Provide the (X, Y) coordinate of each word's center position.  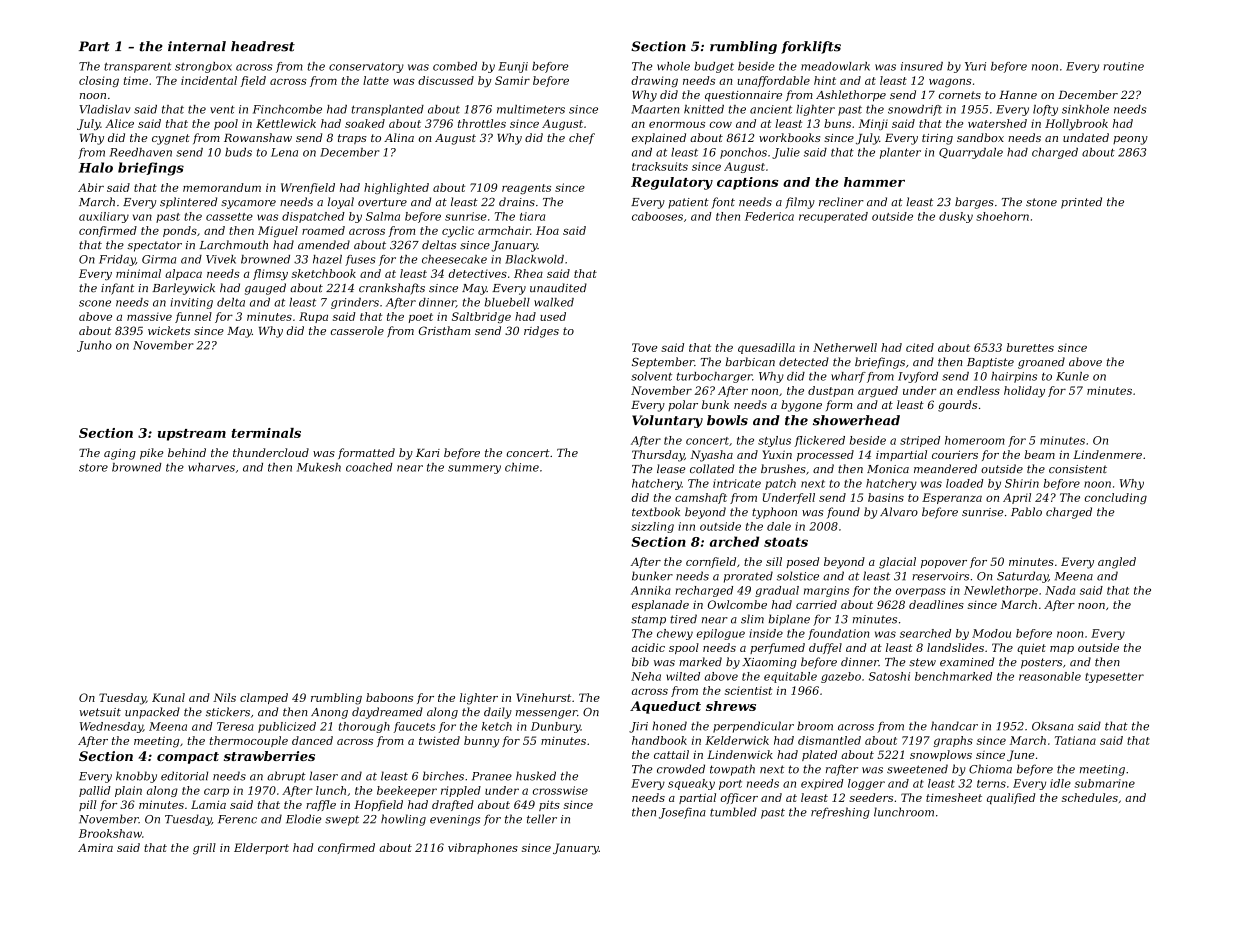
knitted (704, 109)
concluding (1116, 498)
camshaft (701, 498)
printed (1081, 203)
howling (403, 820)
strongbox (203, 67)
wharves (211, 467)
